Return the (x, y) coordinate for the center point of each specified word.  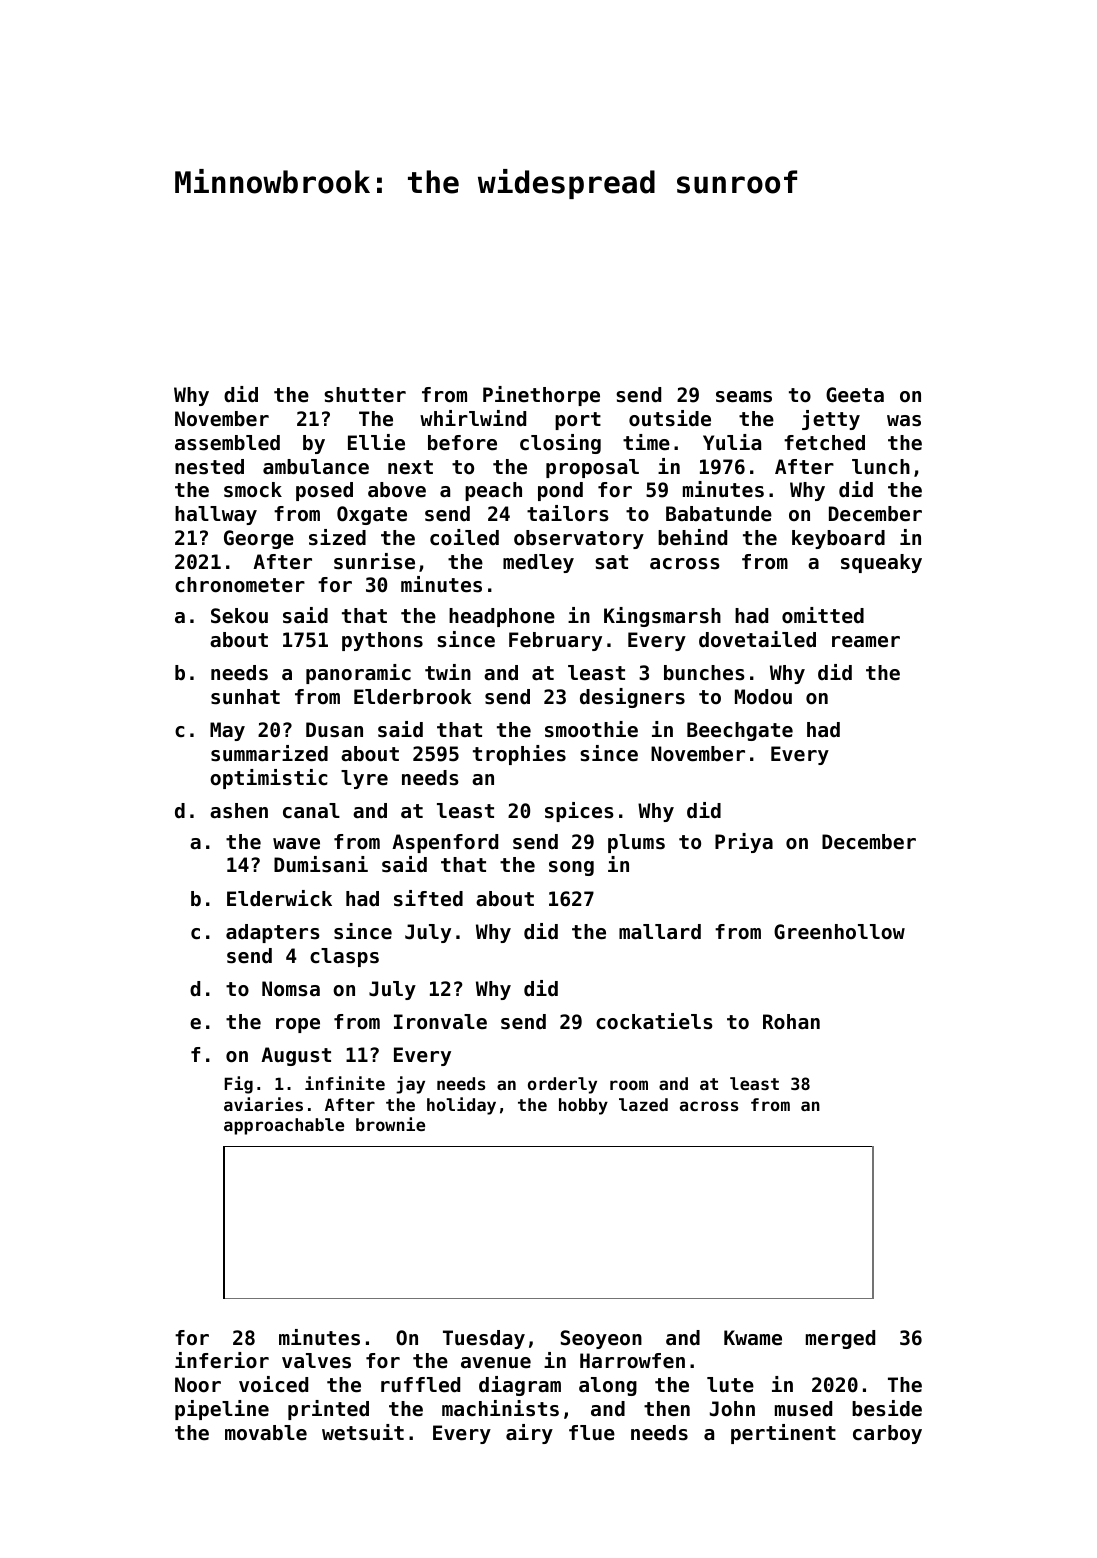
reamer (866, 642)
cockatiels (654, 1021)
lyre (364, 779)
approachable (284, 1126)
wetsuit (363, 1432)
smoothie (591, 729)
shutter (365, 395)
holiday (461, 1106)
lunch (881, 466)
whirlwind (473, 418)
